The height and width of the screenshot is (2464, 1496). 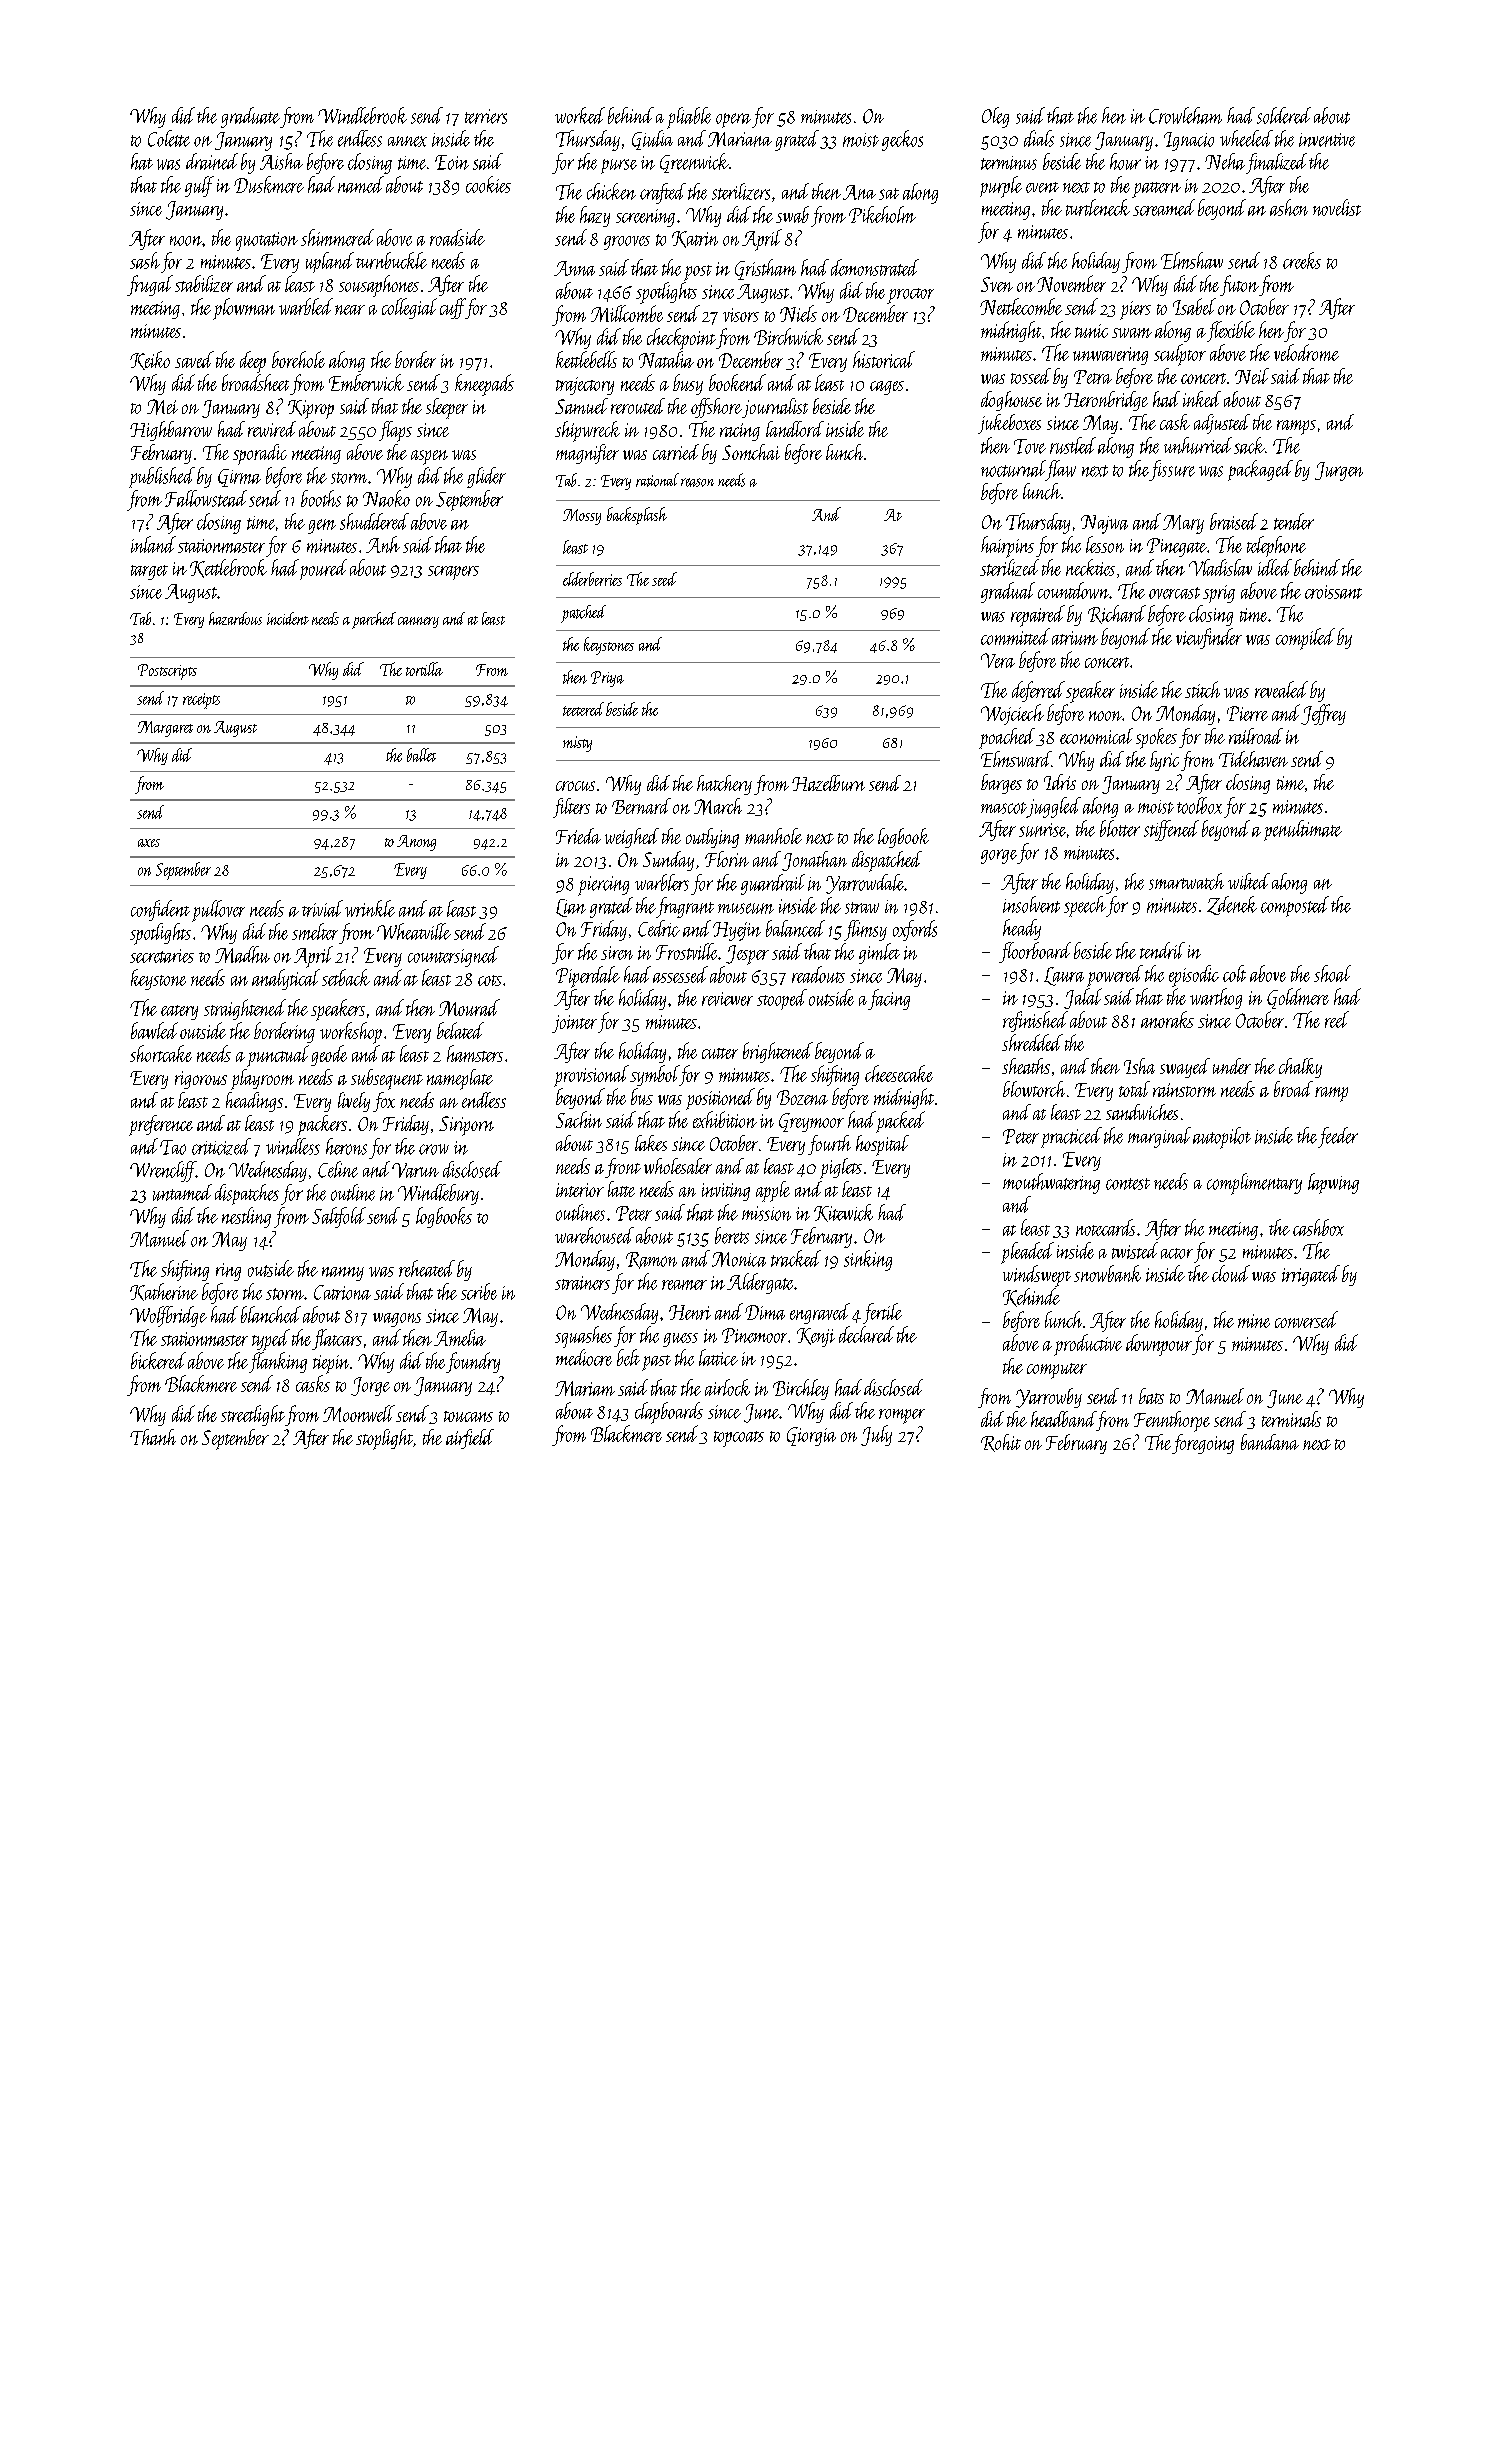 I want to click on gradual, so click(x=1008, y=592).
